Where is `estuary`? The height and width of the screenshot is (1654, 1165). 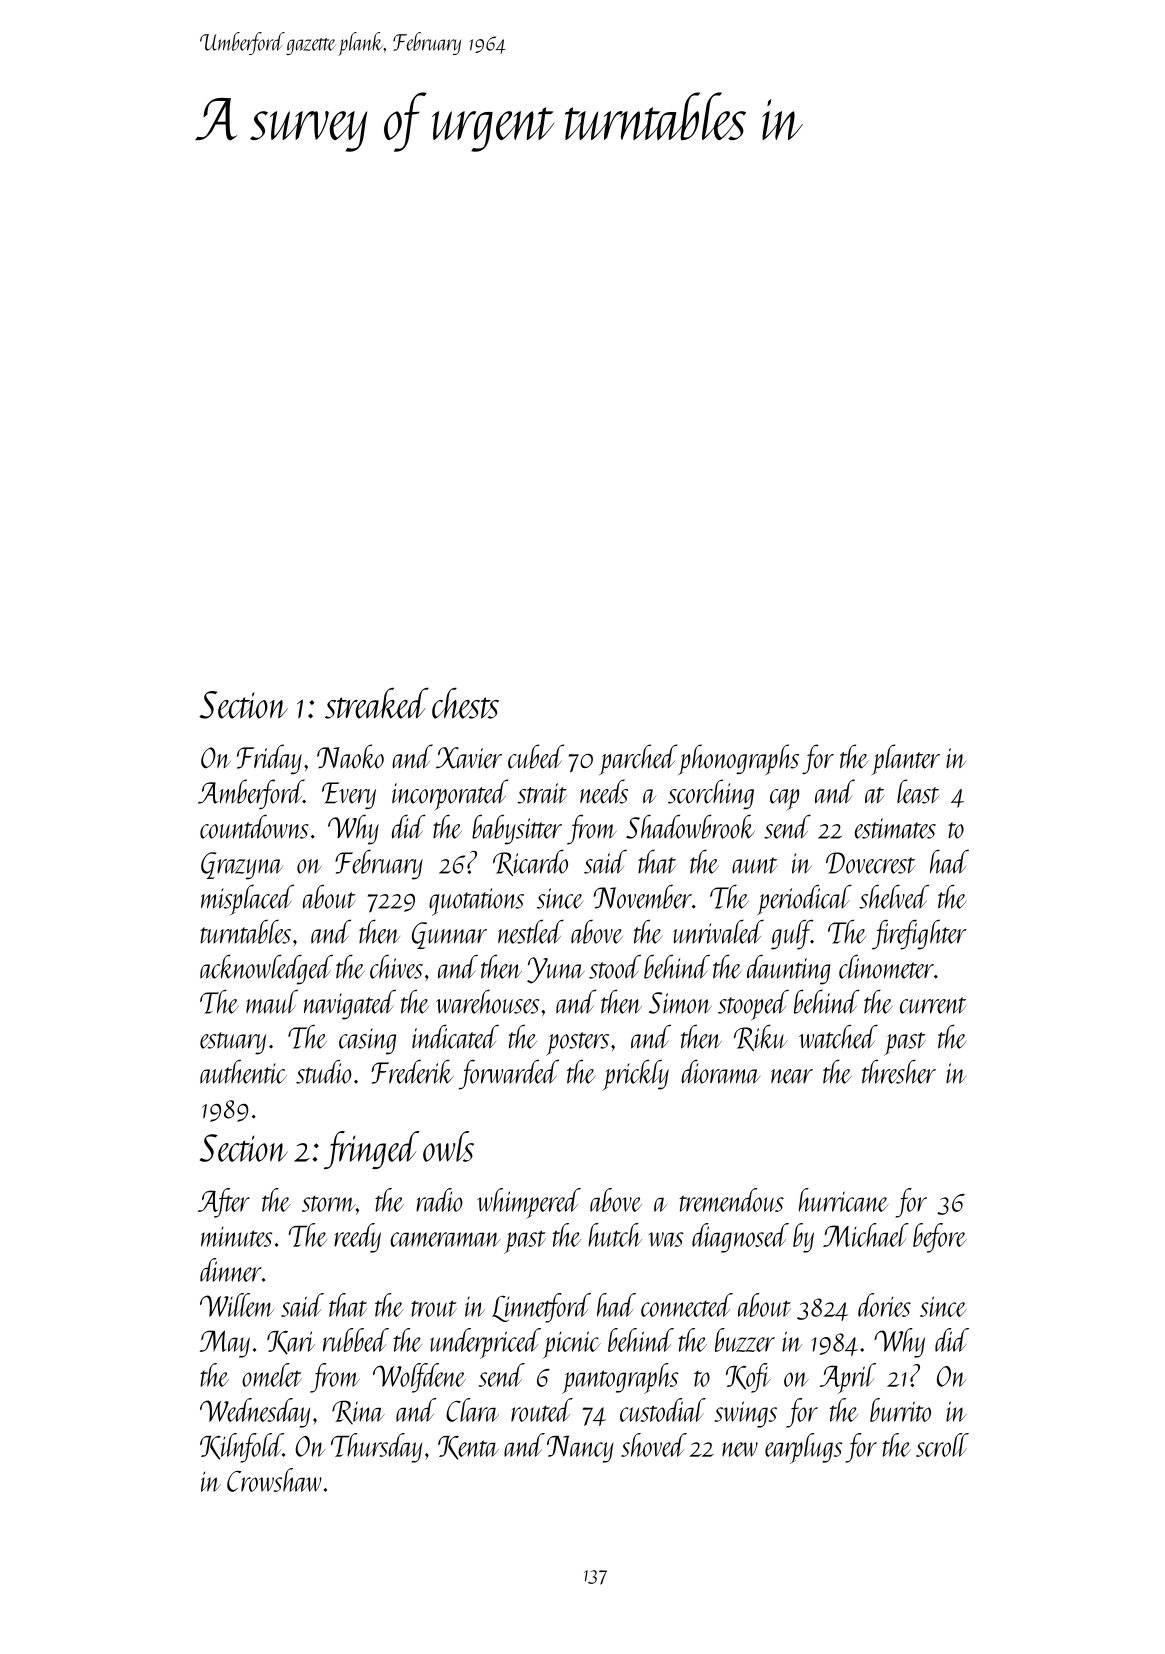
estuary is located at coordinates (233, 1043).
